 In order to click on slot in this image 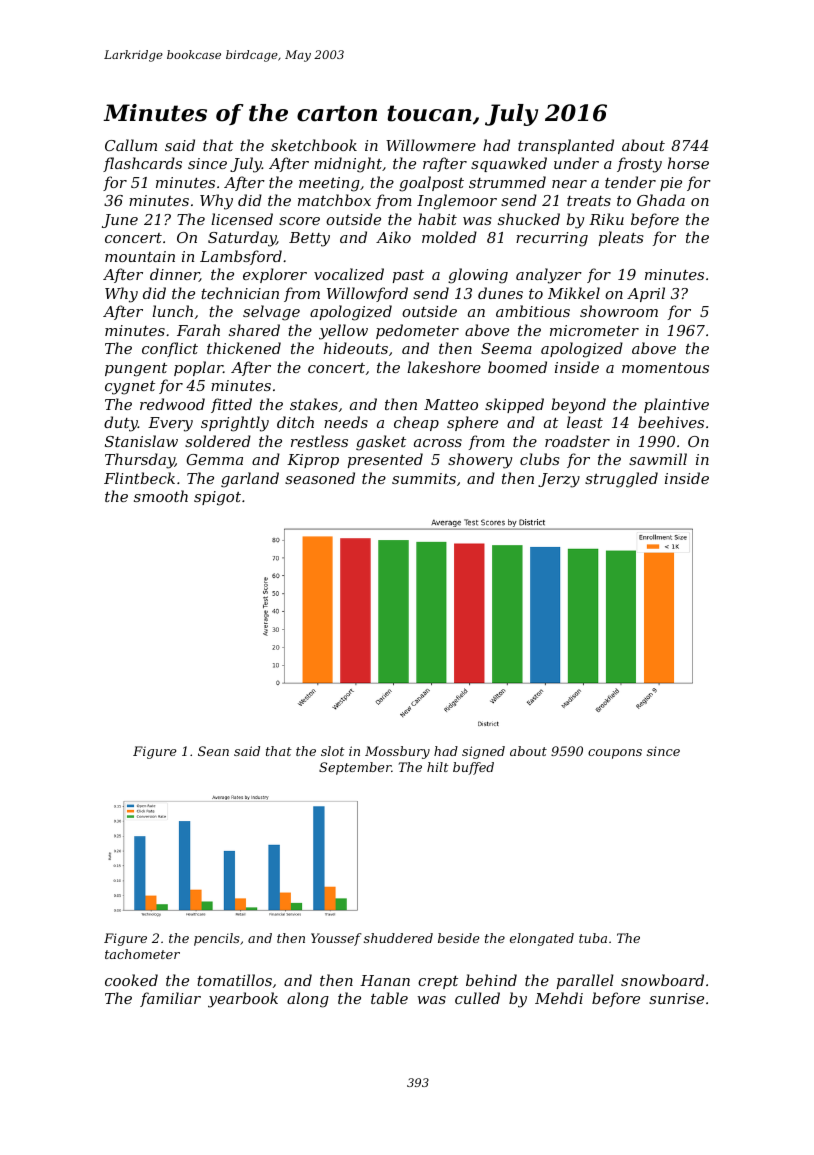, I will do `click(333, 751)`.
